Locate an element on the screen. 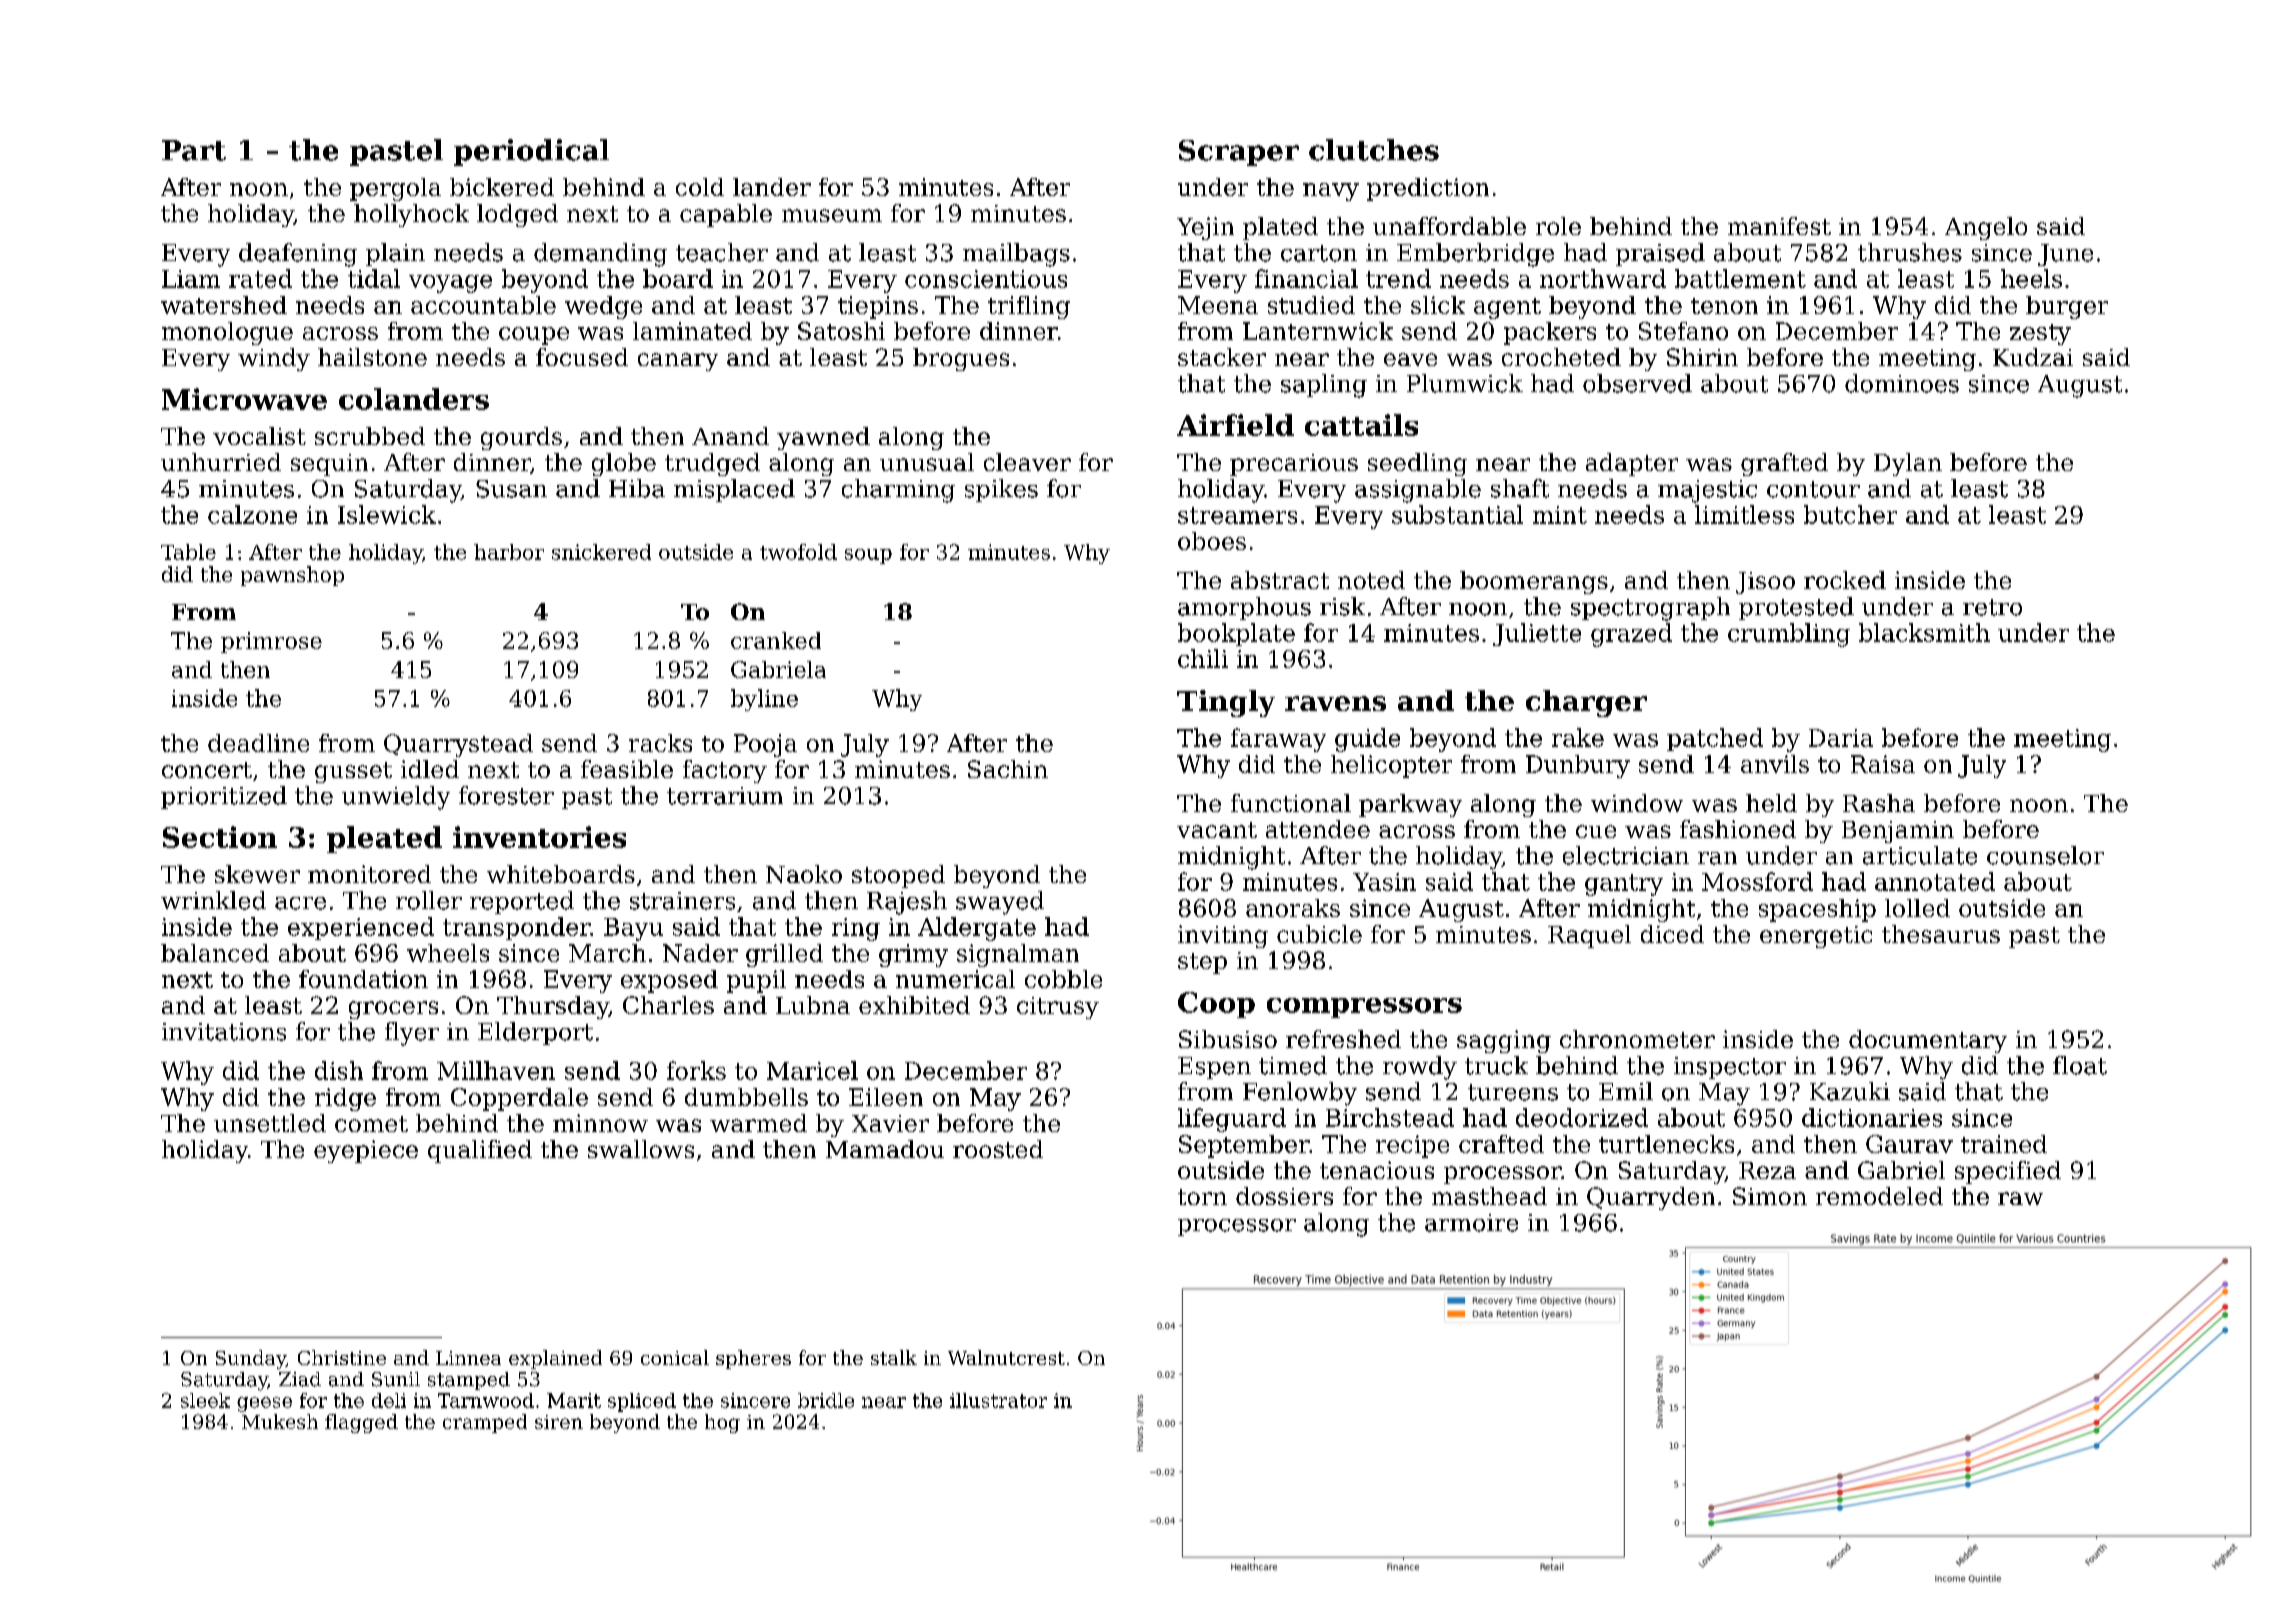  Quarryden is located at coordinates (1651, 1198).
